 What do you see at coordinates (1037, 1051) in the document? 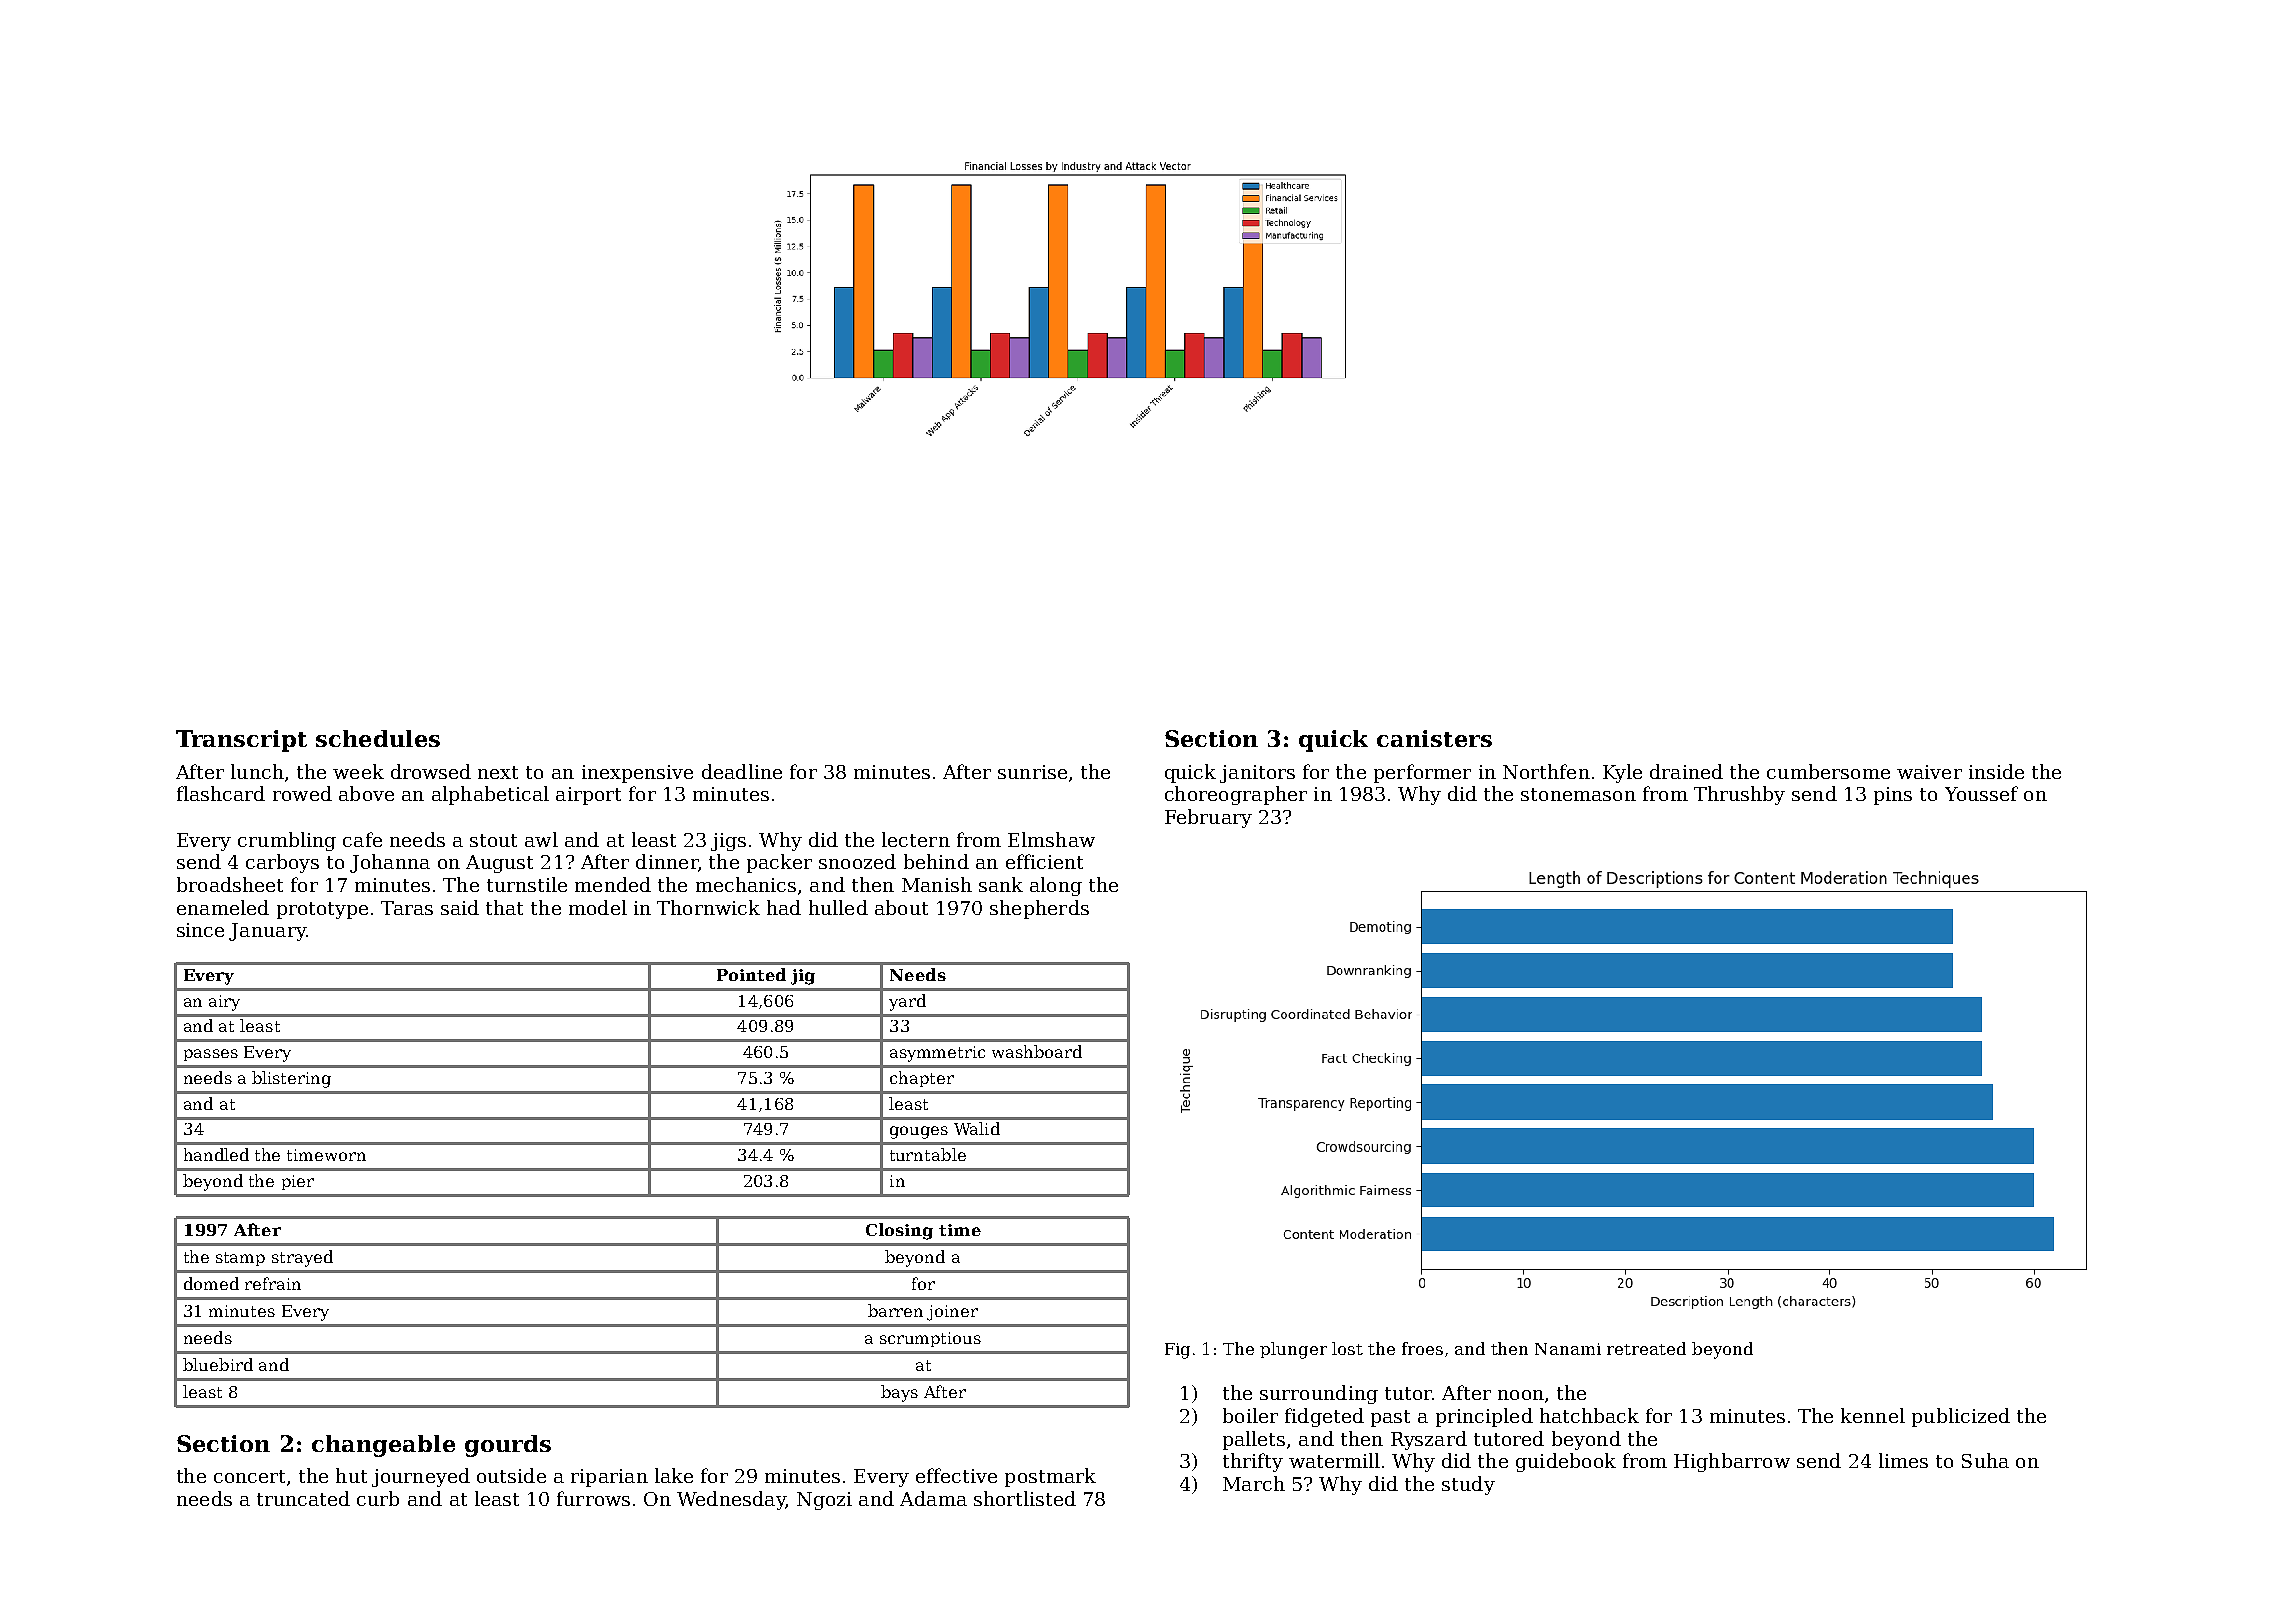
I see `washboard` at bounding box center [1037, 1051].
